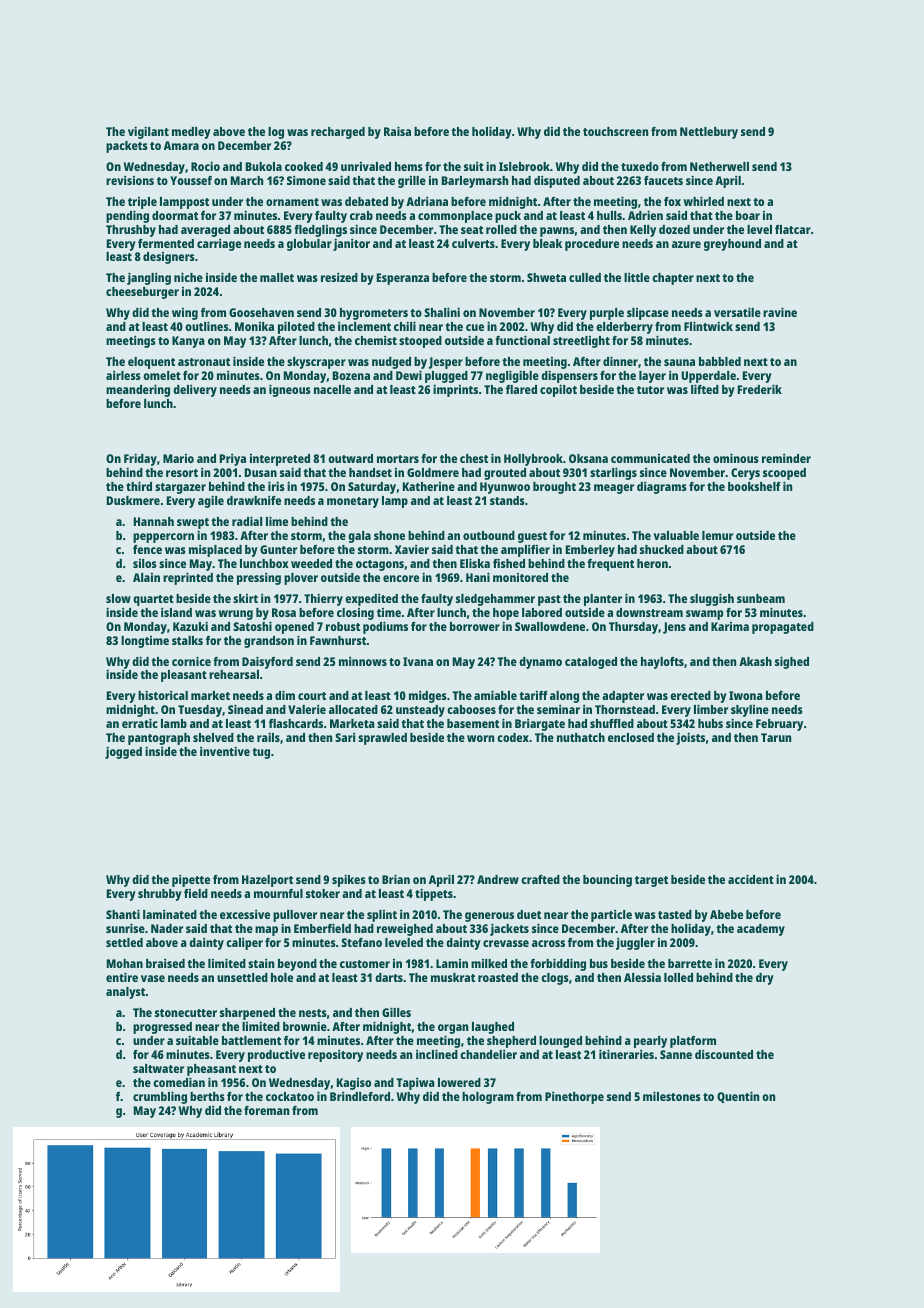  What do you see at coordinates (163, 695) in the document?
I see `historical` at bounding box center [163, 695].
